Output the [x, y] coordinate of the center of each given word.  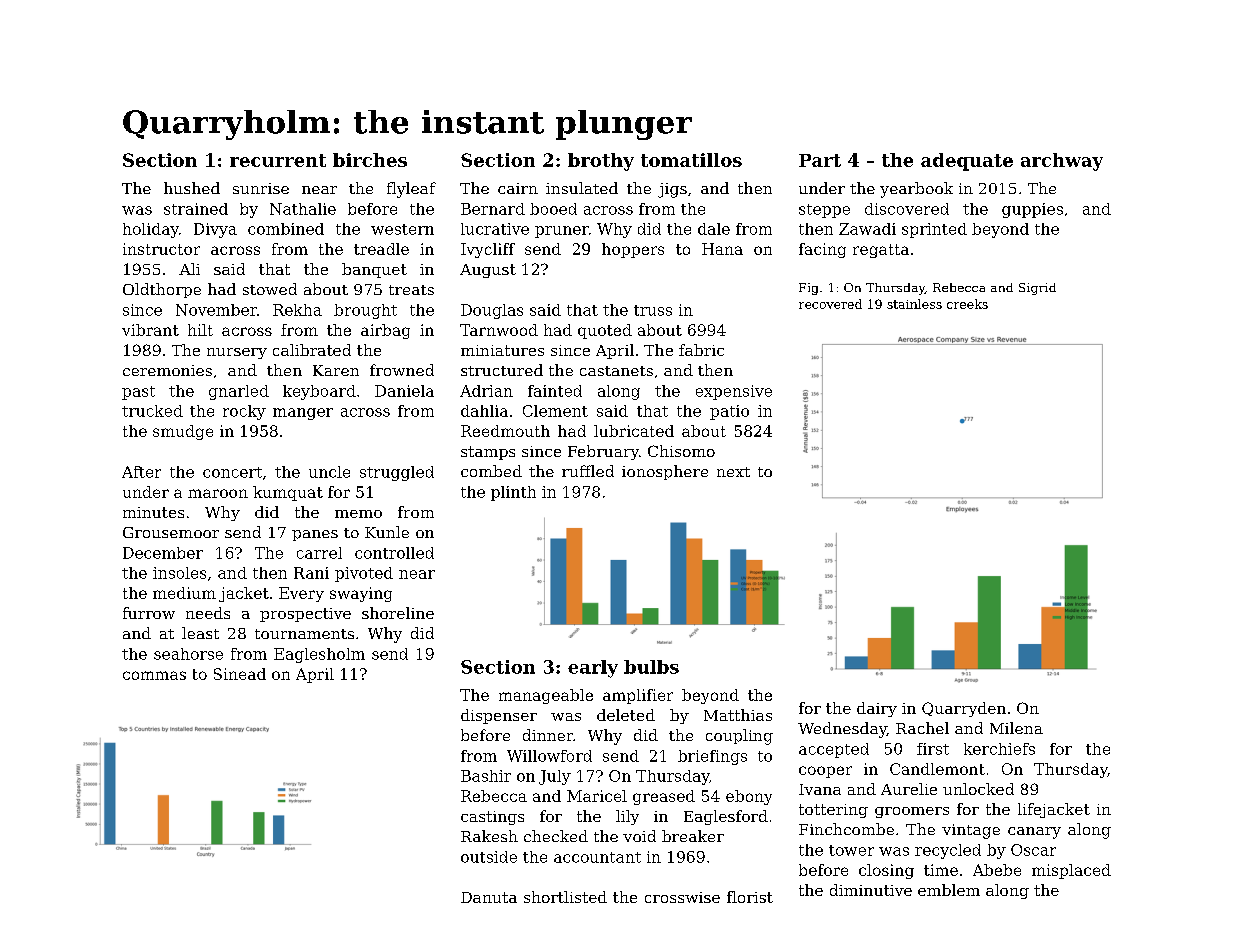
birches [370, 160]
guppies [1032, 210]
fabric [701, 350]
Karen [336, 370]
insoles [179, 573]
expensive [734, 392]
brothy [601, 162]
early [593, 669]
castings [492, 818]
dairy [877, 709]
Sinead [240, 674]
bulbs [651, 667]
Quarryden [964, 709]
